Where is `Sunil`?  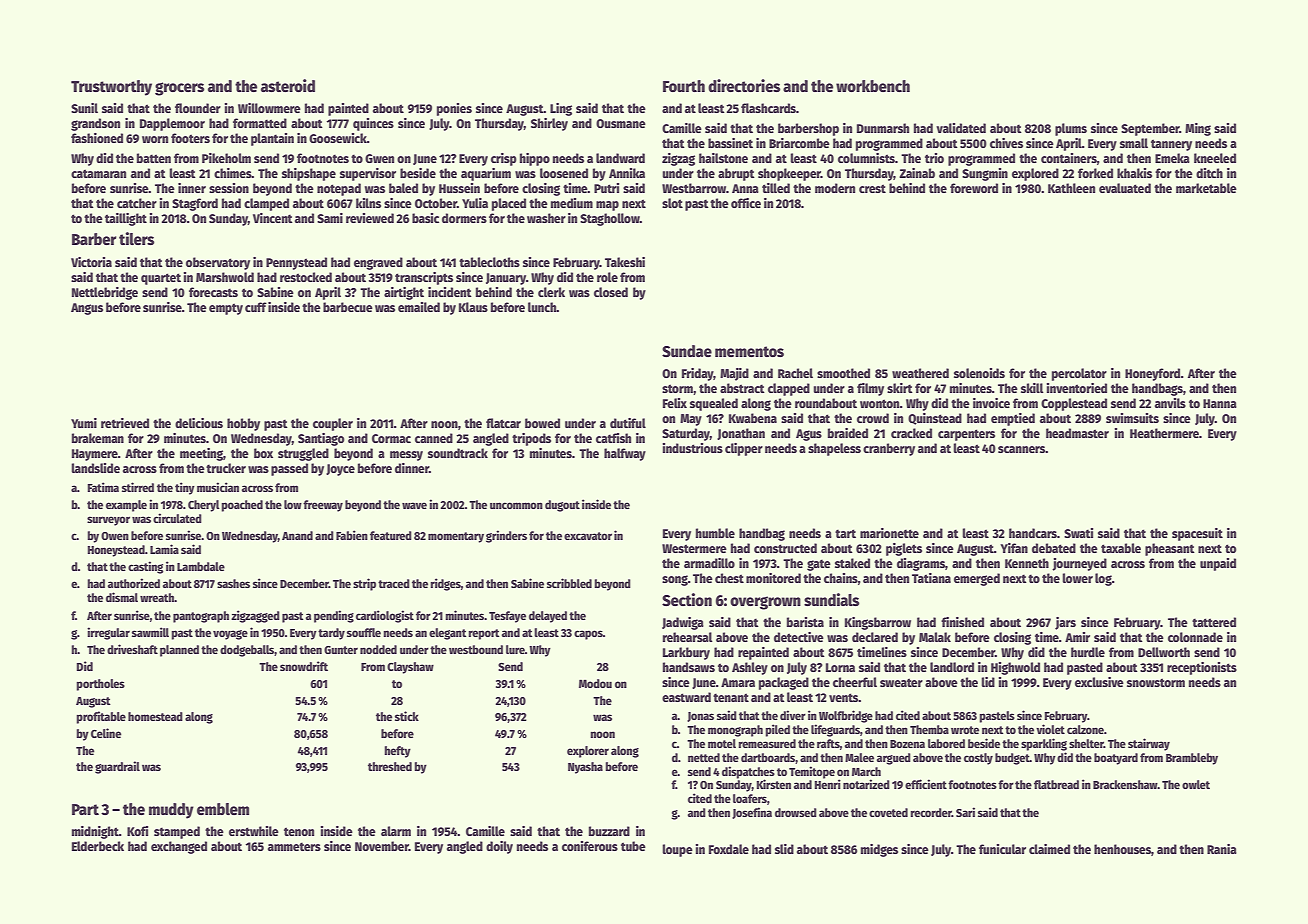
Sunil is located at coordinates (84, 108).
